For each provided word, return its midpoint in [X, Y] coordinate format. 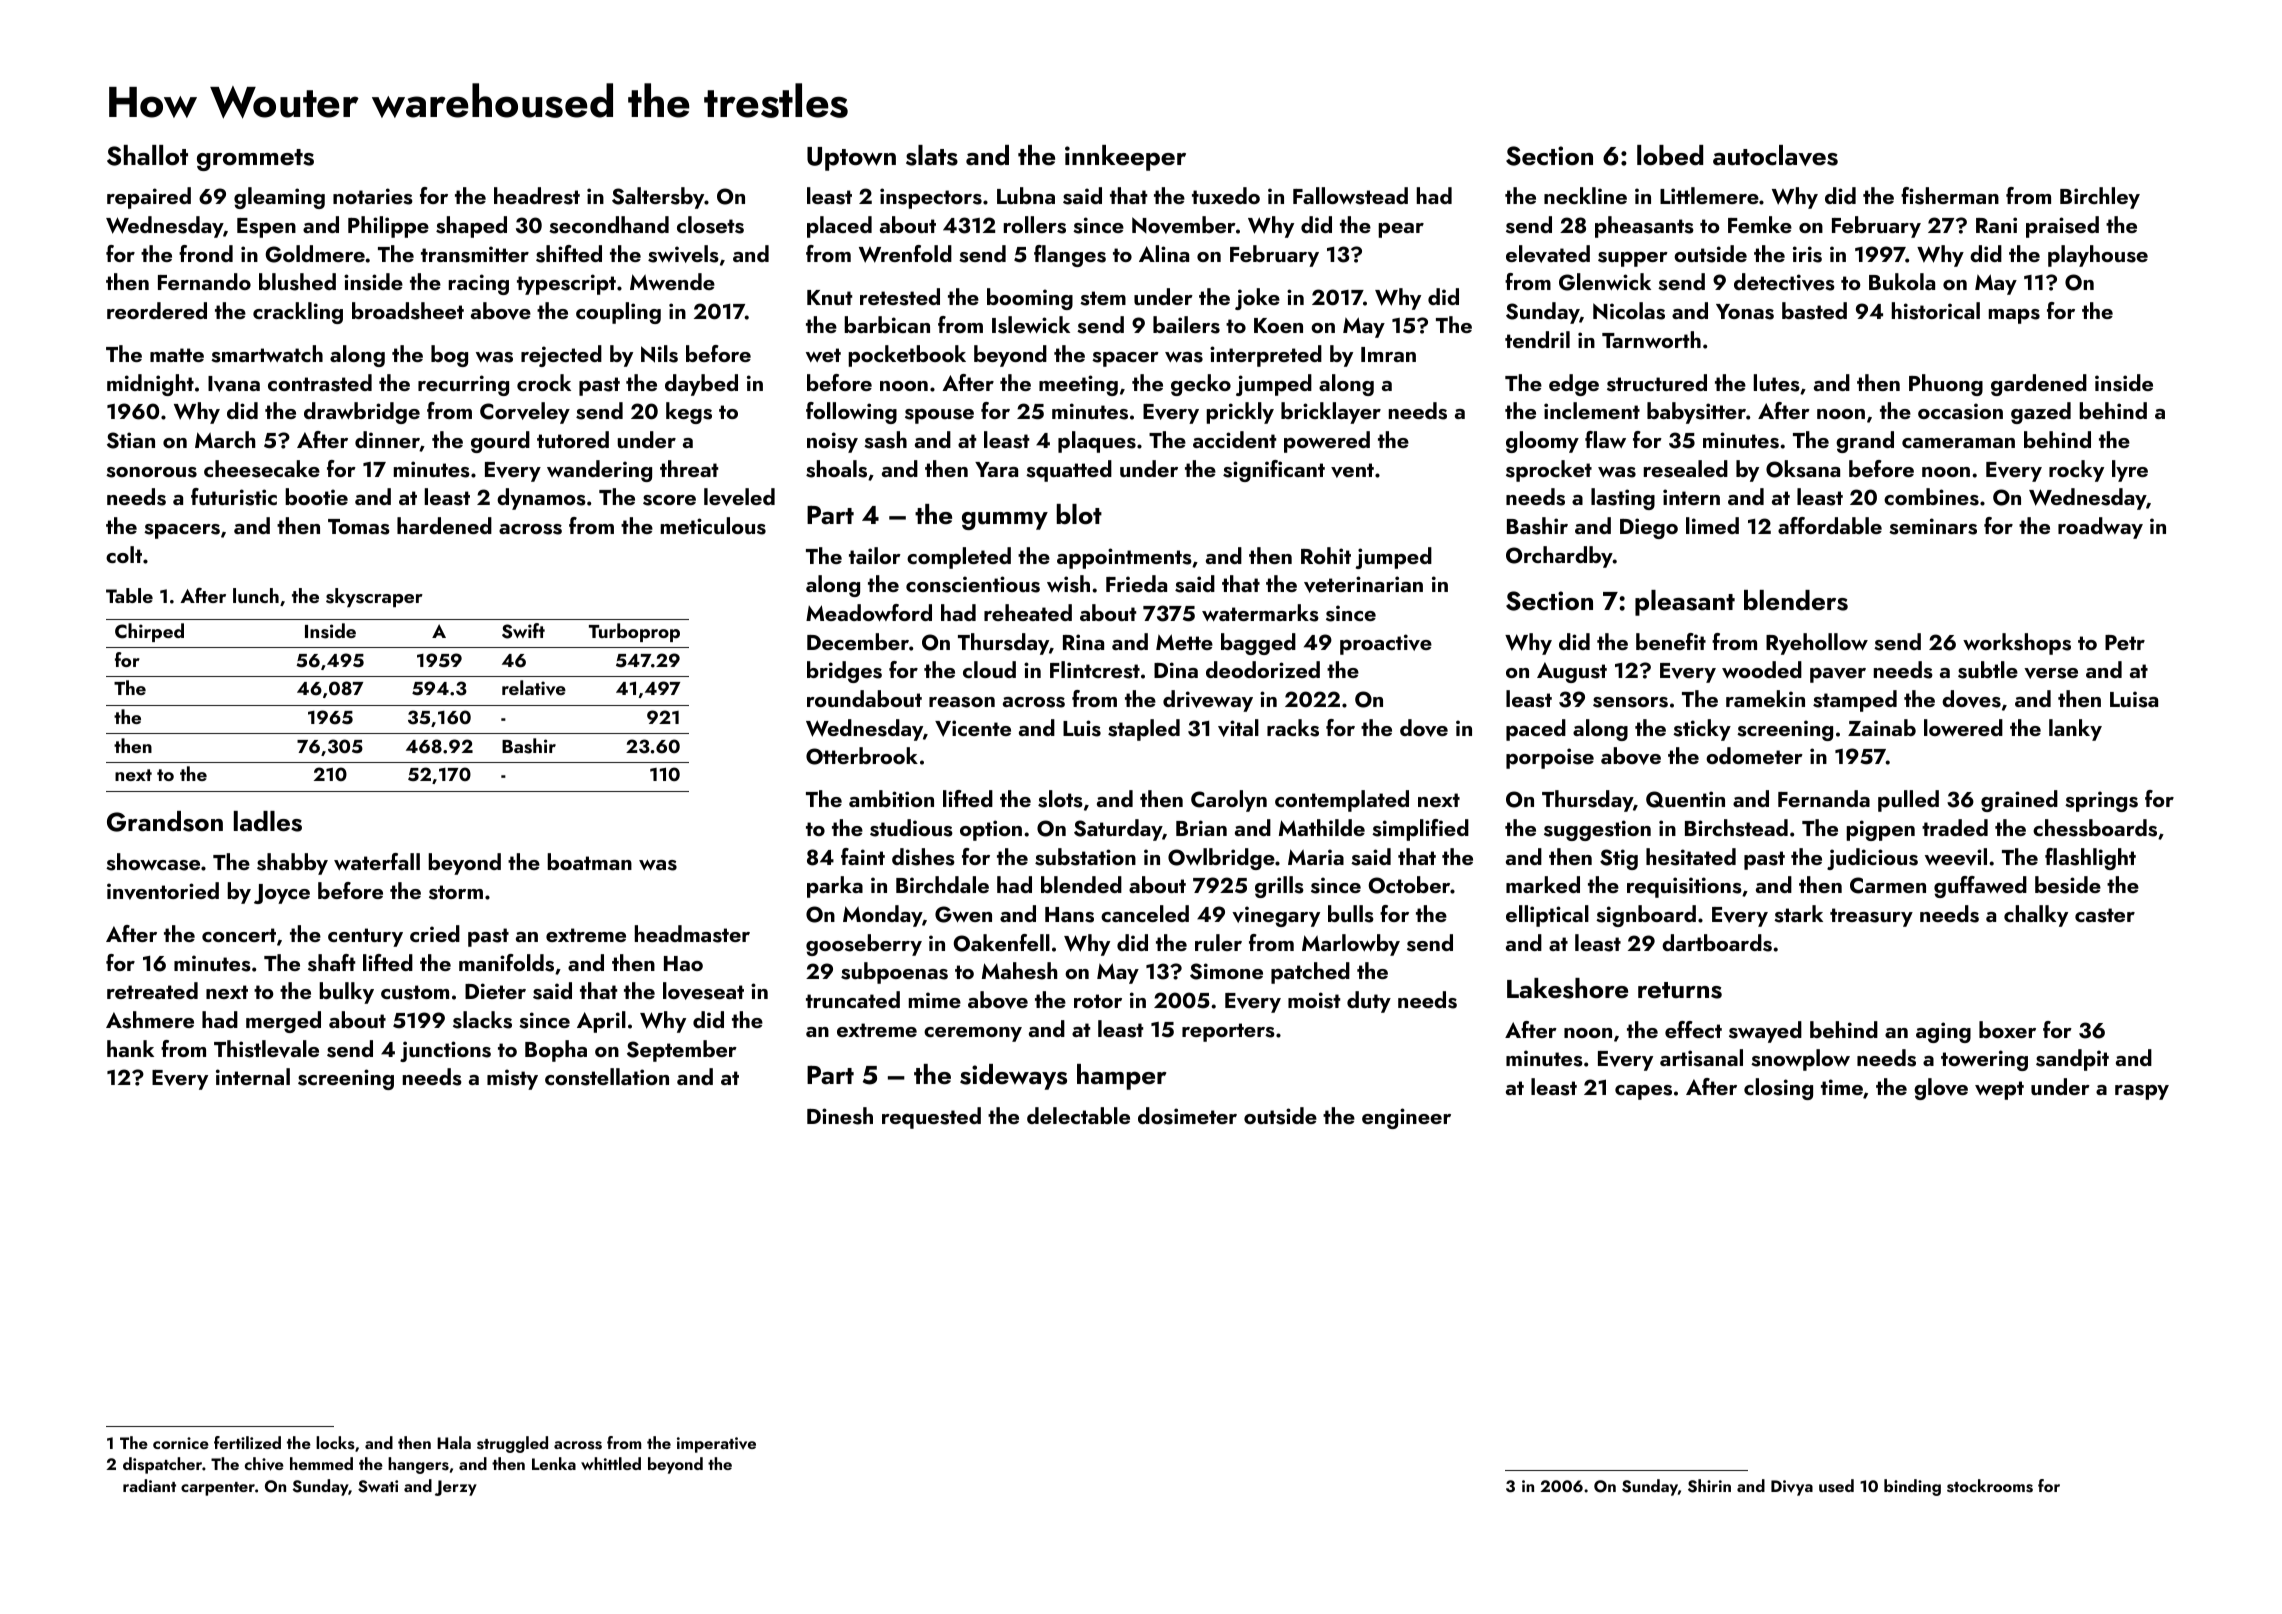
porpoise [1550, 758]
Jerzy [456, 1488]
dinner [387, 441]
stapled [1144, 730]
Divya [1792, 1488]
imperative [716, 1445]
